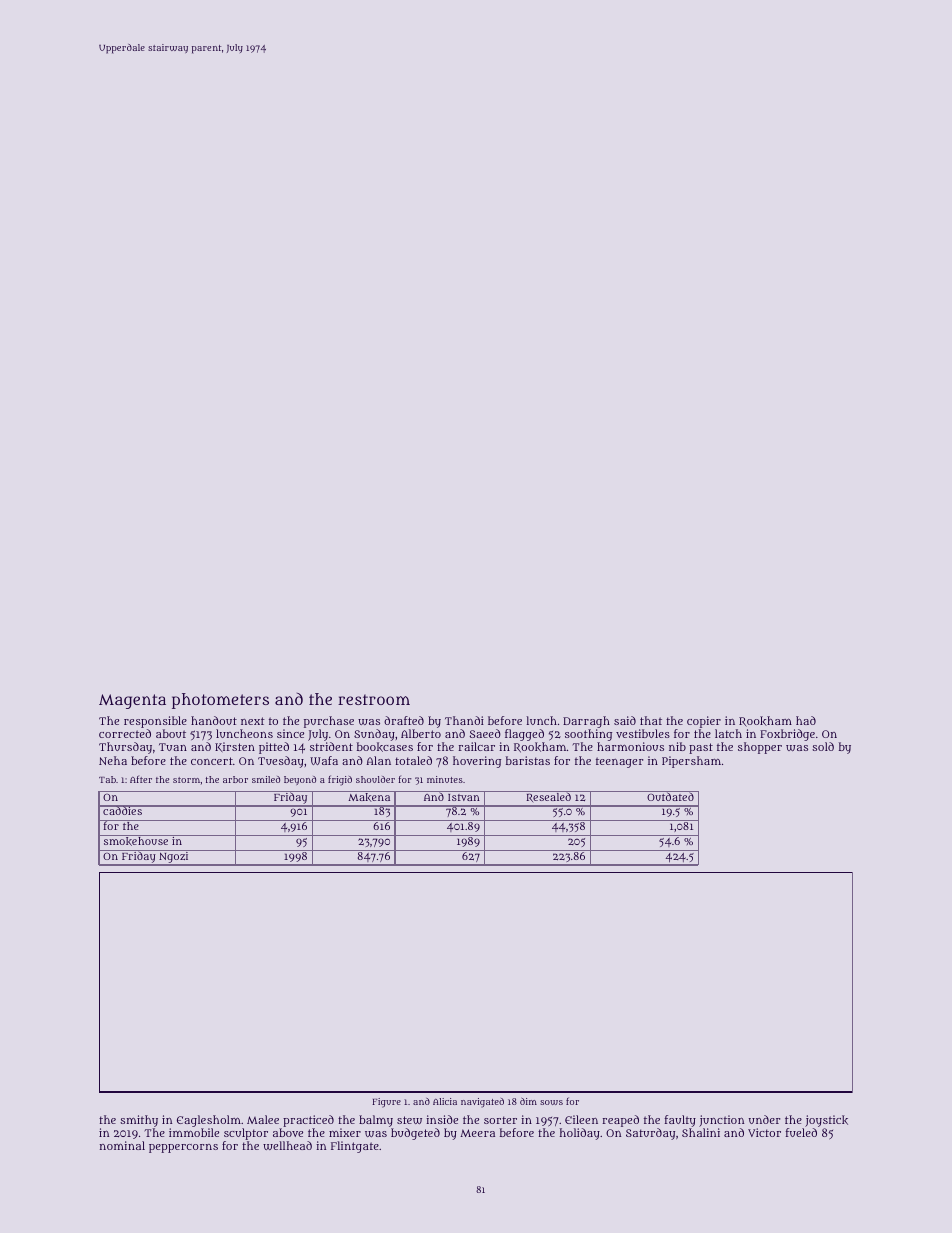 The height and width of the screenshot is (1233, 952). Describe the element at coordinates (445, 779) in the screenshot. I see `minutes` at that location.
